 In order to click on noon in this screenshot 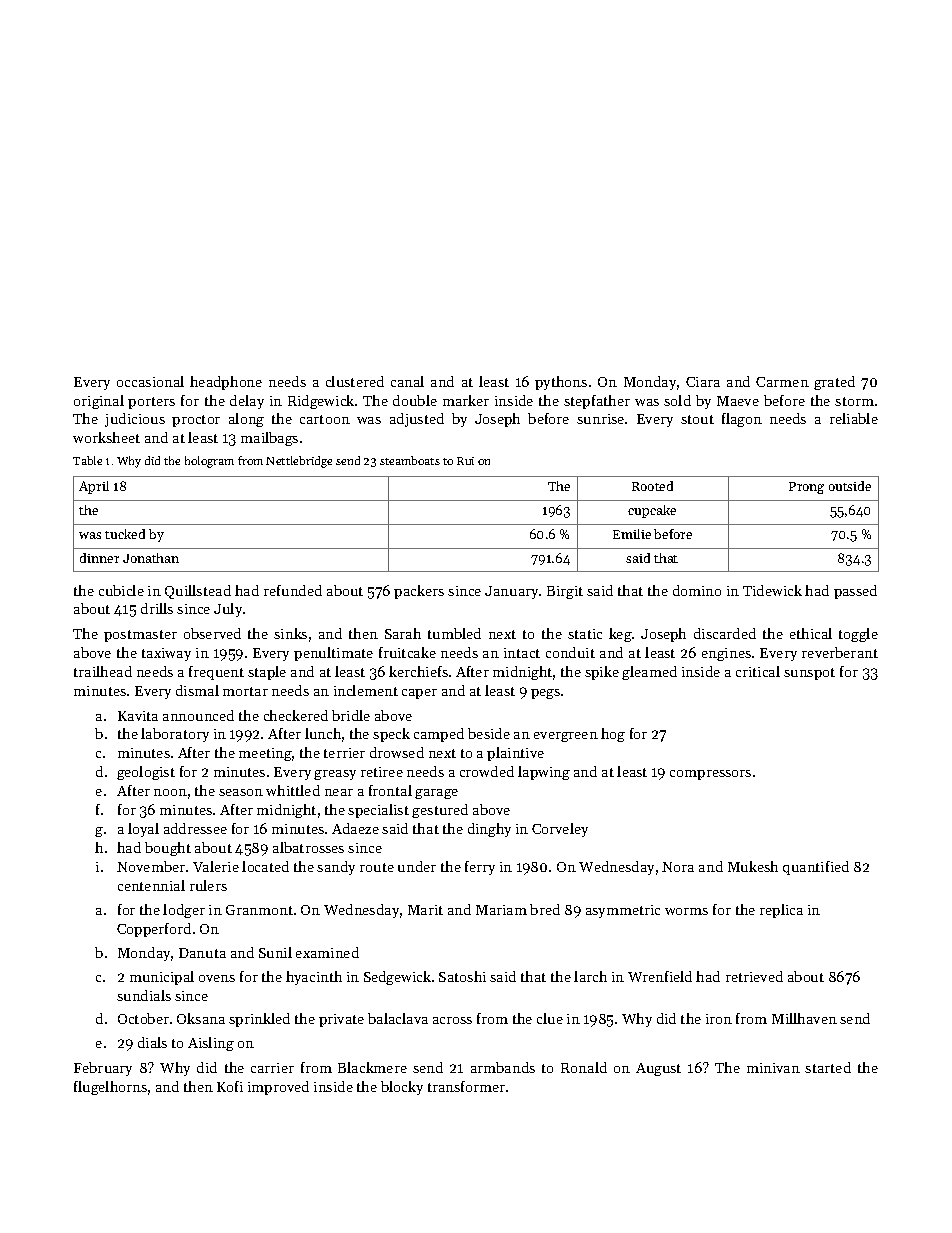, I will do `click(170, 792)`.
